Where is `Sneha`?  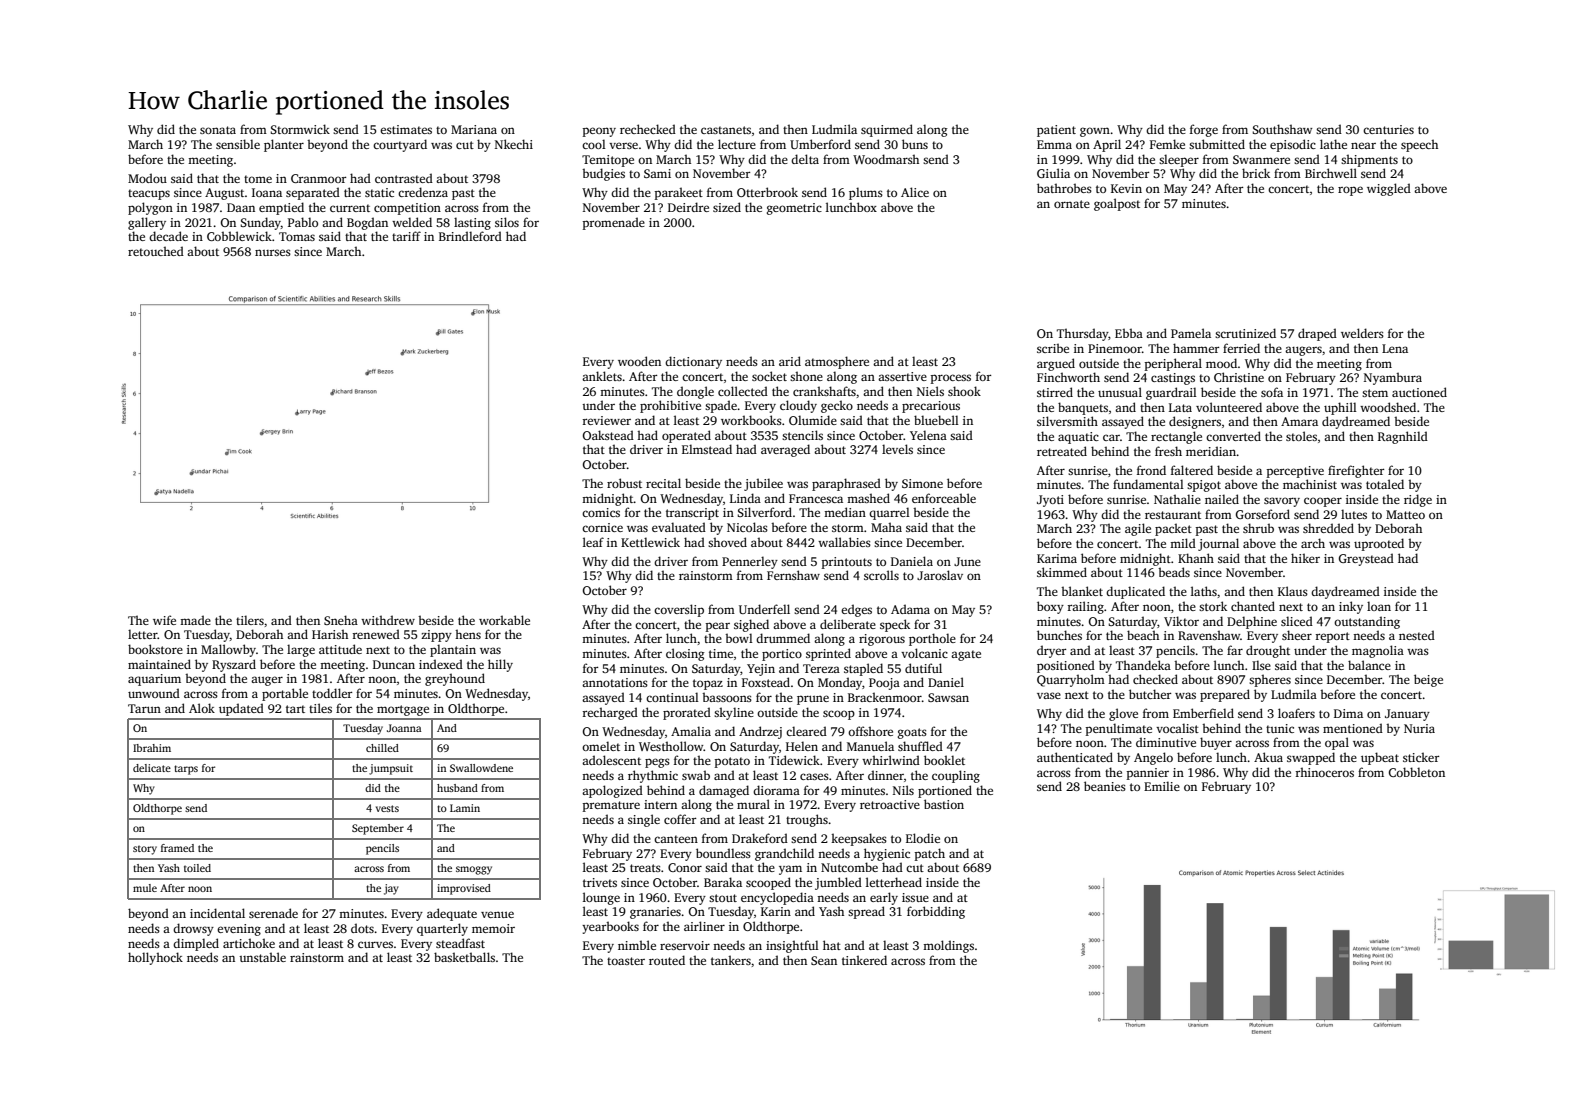 Sneha is located at coordinates (341, 620).
